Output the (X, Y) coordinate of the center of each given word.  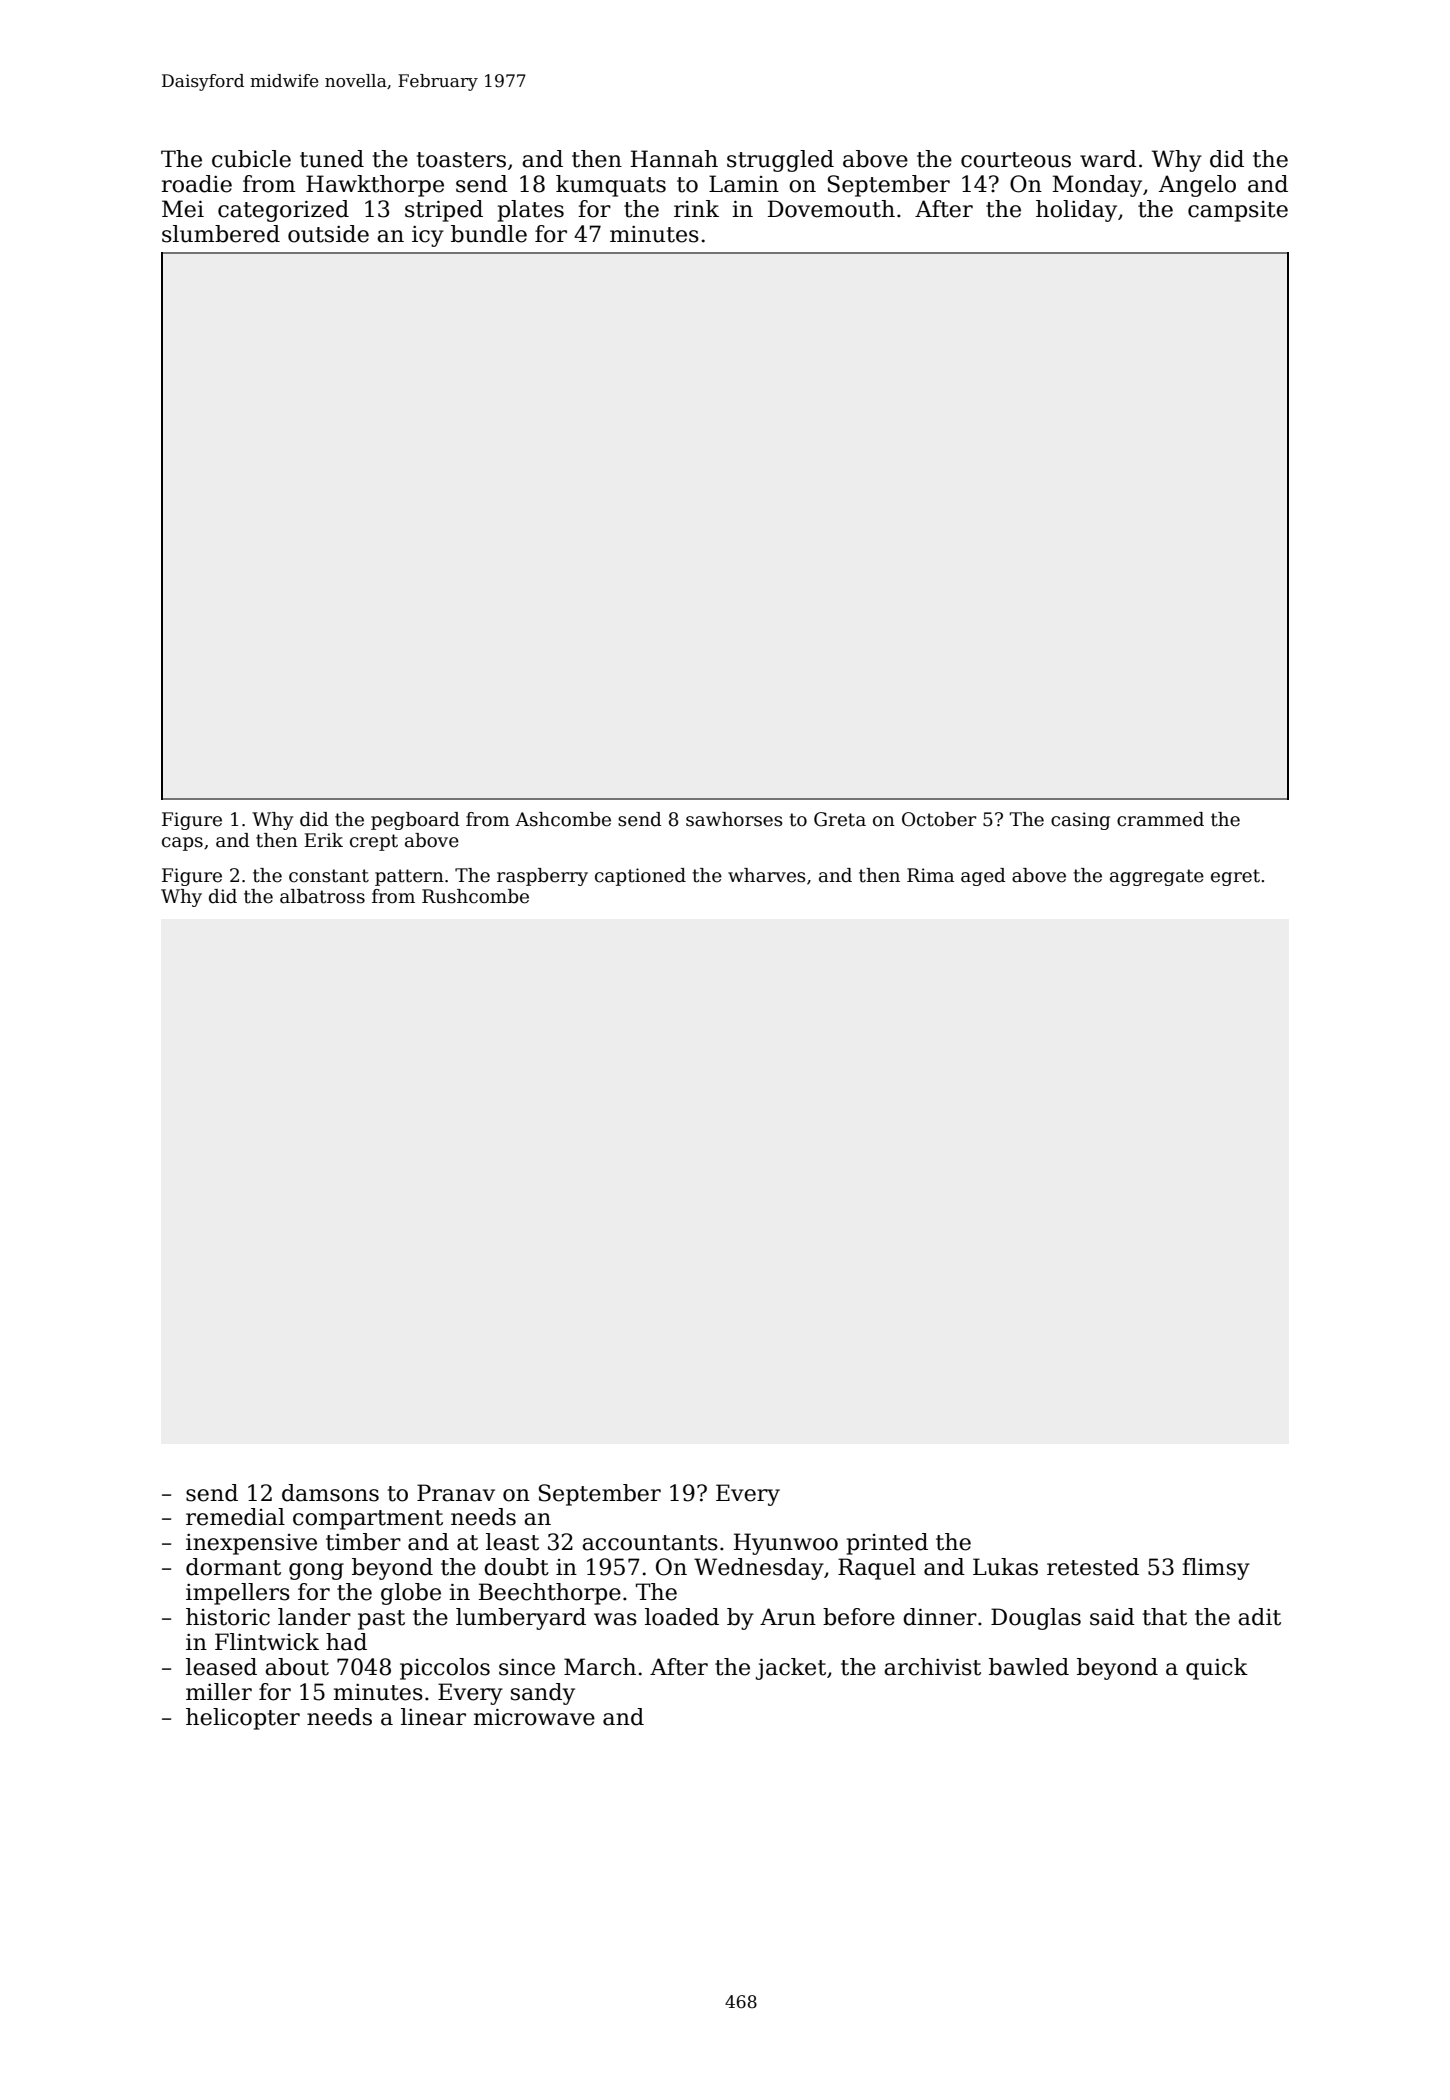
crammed (1160, 819)
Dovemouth (831, 209)
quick (1217, 1669)
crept (374, 842)
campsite (1238, 211)
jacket (791, 1669)
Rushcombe (475, 896)
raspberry (542, 877)
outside (328, 234)
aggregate (1157, 877)
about (297, 1667)
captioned (640, 877)
